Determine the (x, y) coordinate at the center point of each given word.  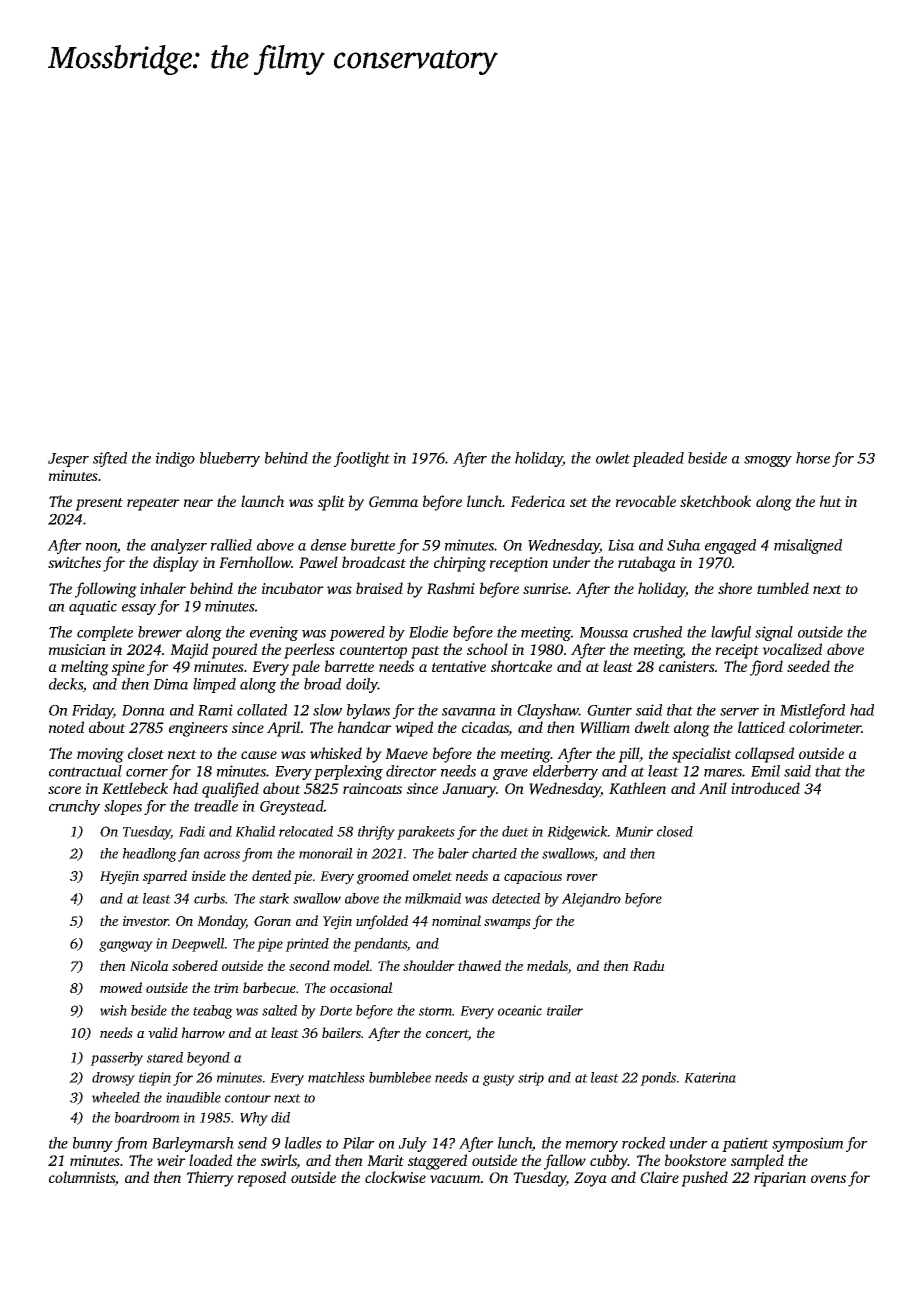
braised (379, 588)
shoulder (429, 965)
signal (774, 633)
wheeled (116, 1097)
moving (100, 755)
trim (226, 988)
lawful (731, 633)
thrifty (376, 833)
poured (234, 651)
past (425, 652)
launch (262, 501)
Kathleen (637, 788)
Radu (649, 965)
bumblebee (400, 1077)
